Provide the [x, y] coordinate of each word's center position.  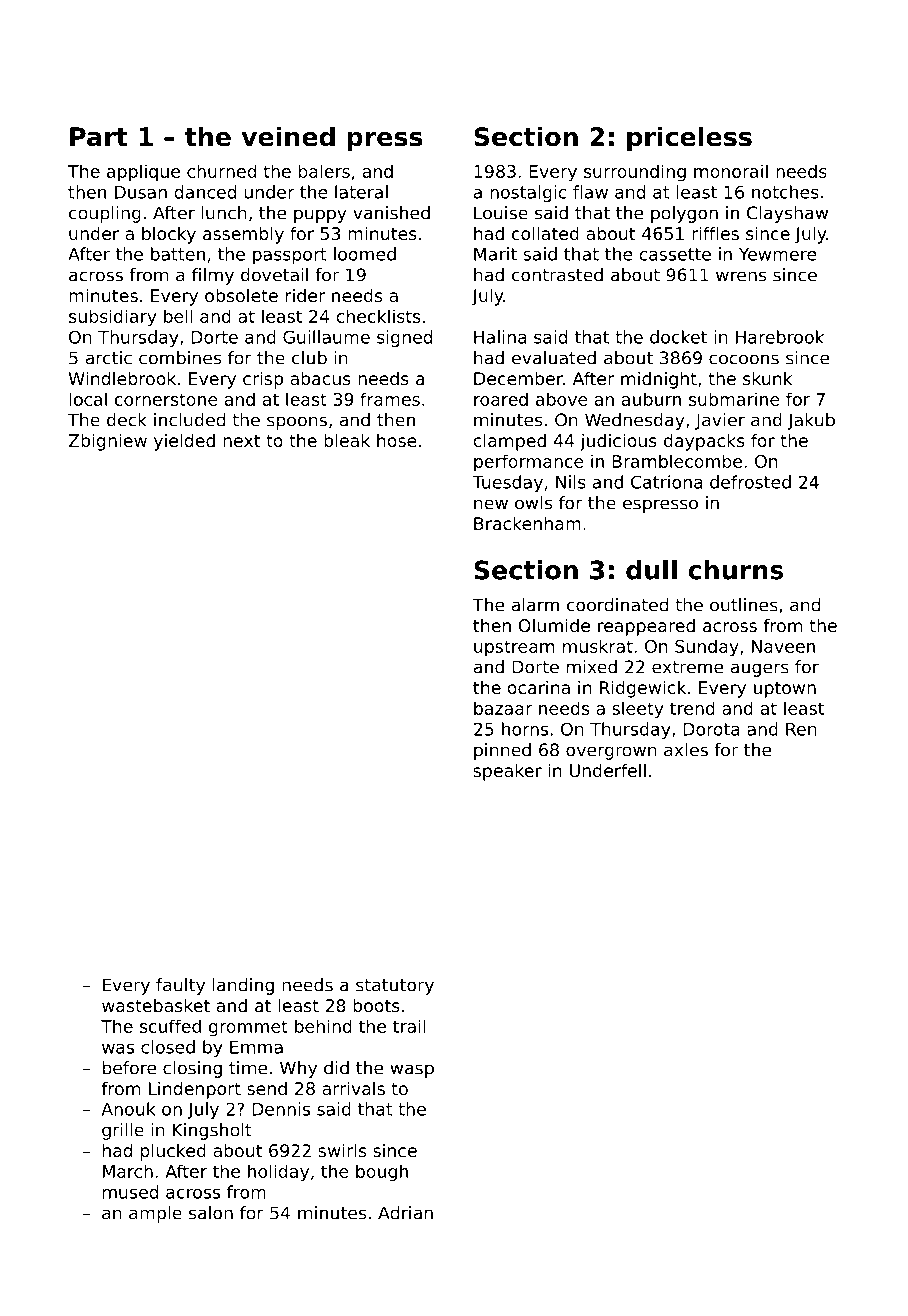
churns [735, 570]
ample [155, 1214]
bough [382, 1173]
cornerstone [166, 399]
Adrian [405, 1213]
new [491, 504]
